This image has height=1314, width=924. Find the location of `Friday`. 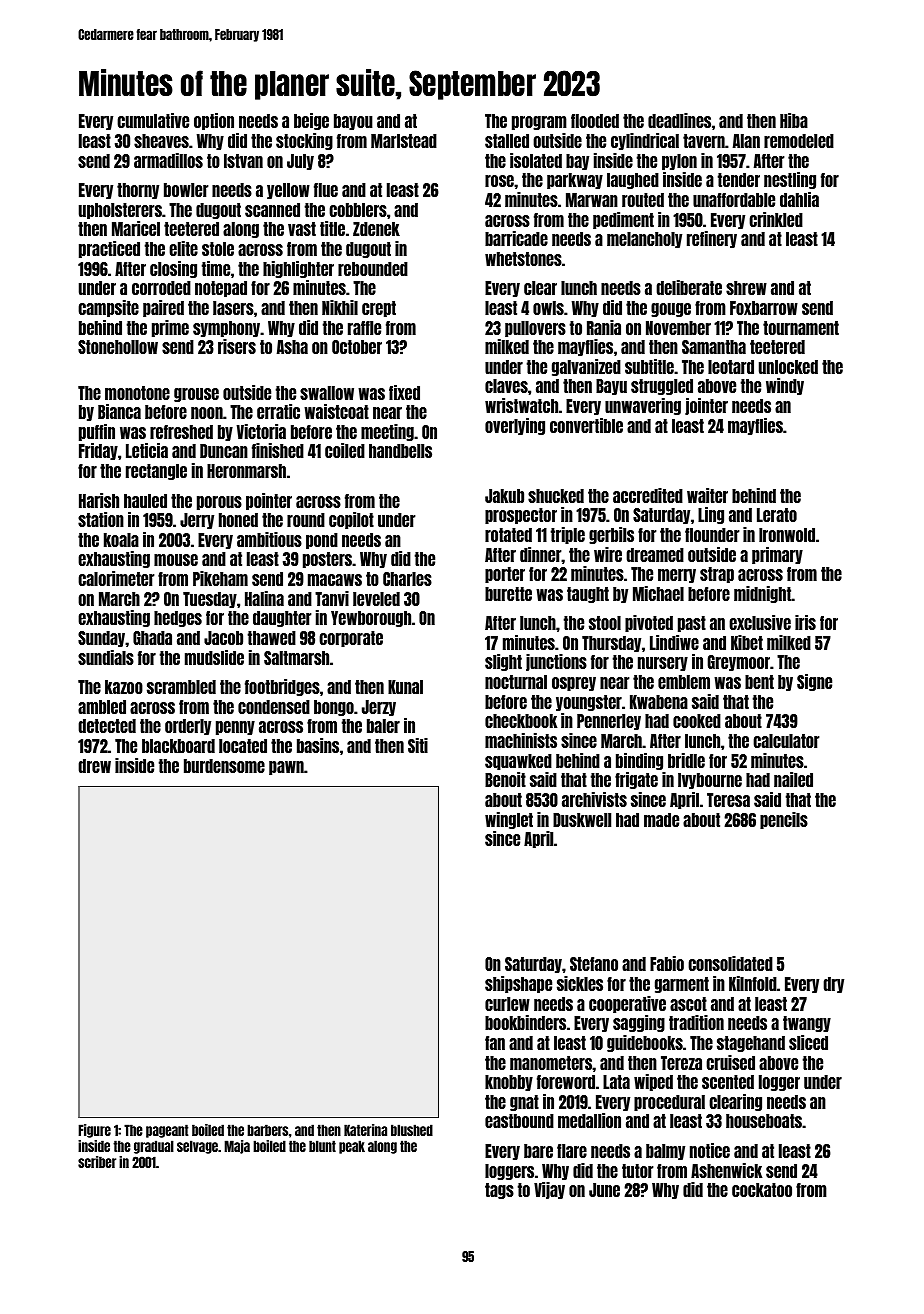

Friday is located at coordinates (98, 451).
